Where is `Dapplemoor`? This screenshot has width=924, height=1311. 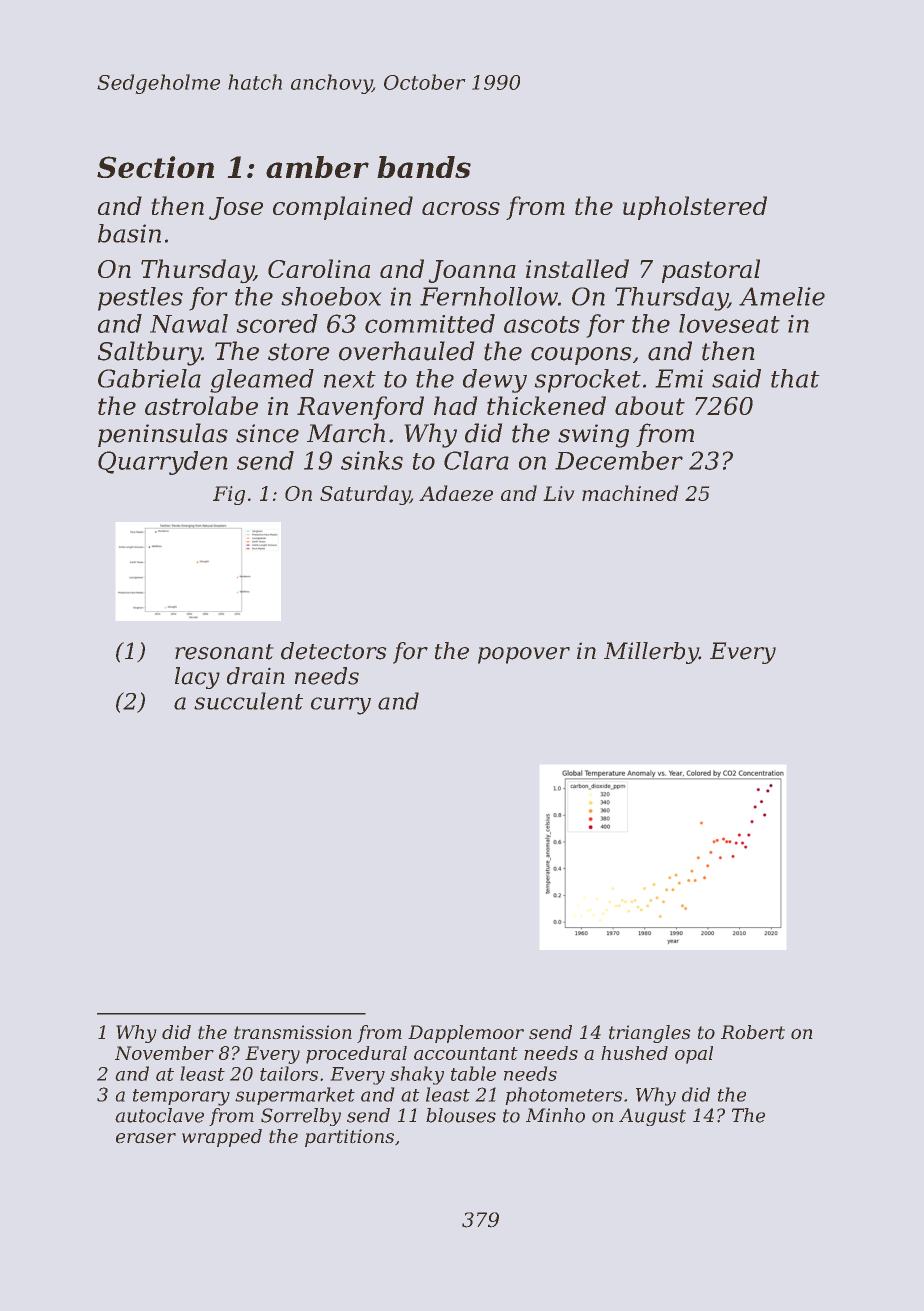
Dapplemoor is located at coordinates (466, 1034).
